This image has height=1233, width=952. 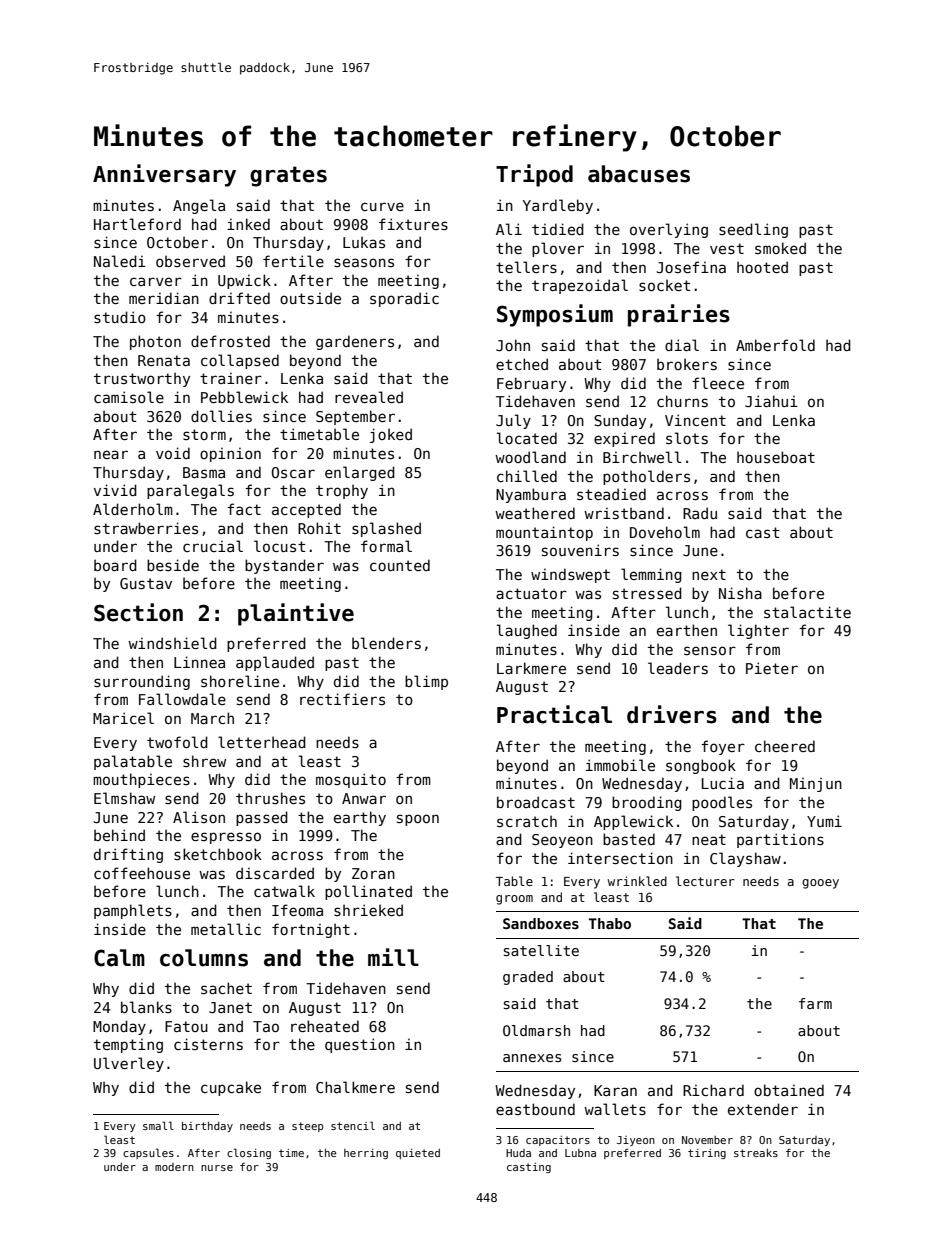 I want to click on gooey, so click(x=820, y=884).
